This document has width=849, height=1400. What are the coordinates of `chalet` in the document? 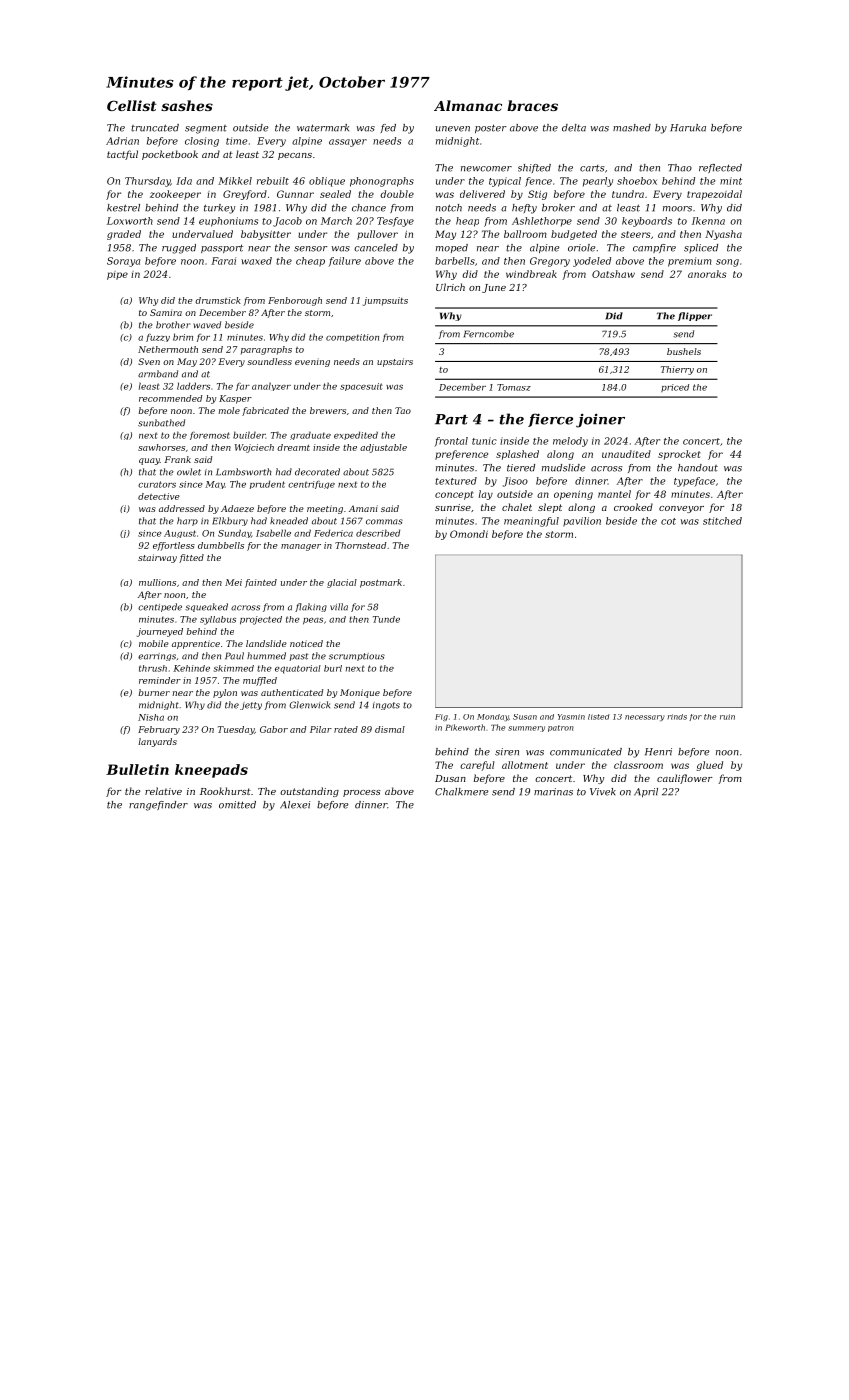 It's located at (517, 507).
